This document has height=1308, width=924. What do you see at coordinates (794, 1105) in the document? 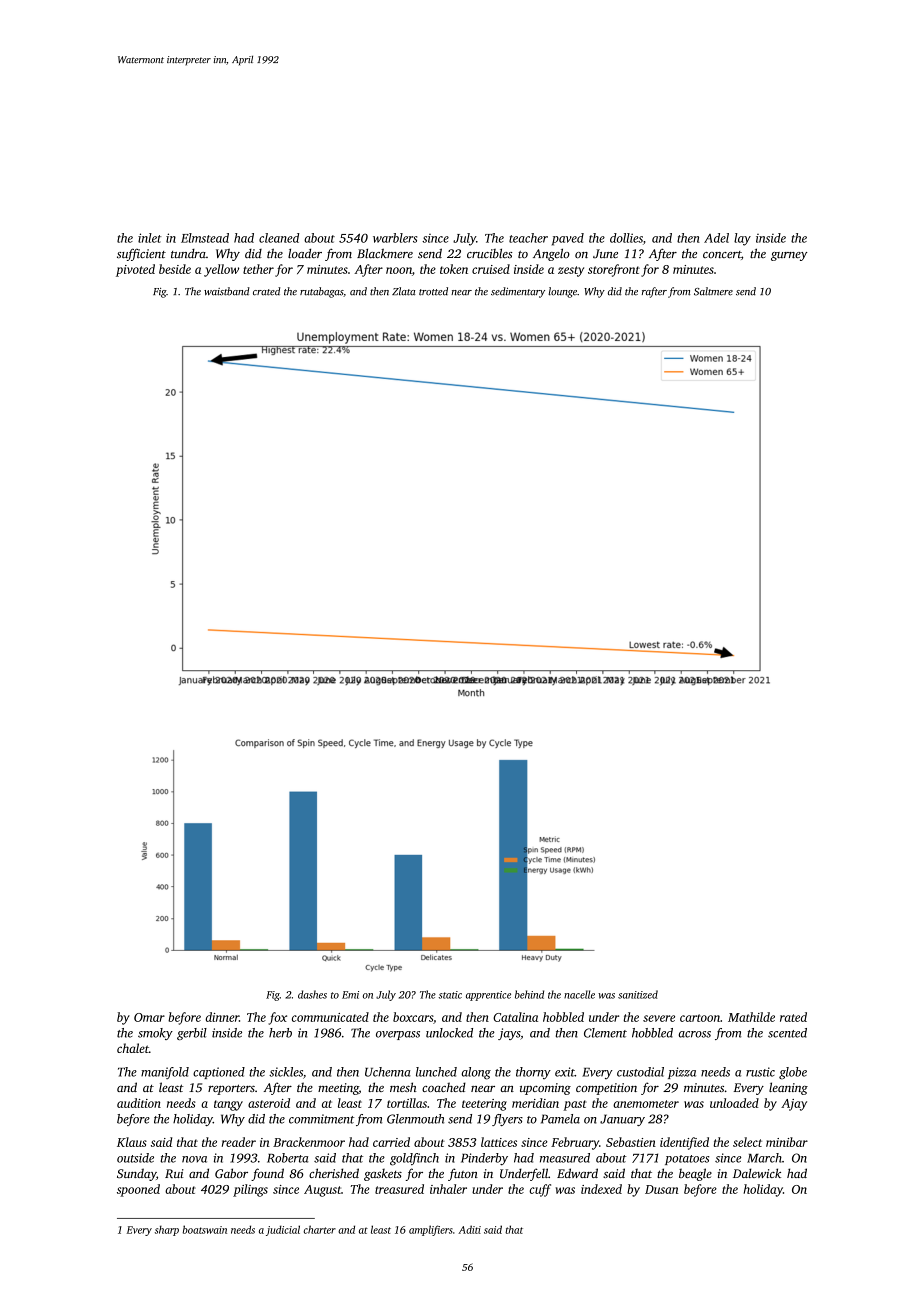
I see `Ajay` at bounding box center [794, 1105].
